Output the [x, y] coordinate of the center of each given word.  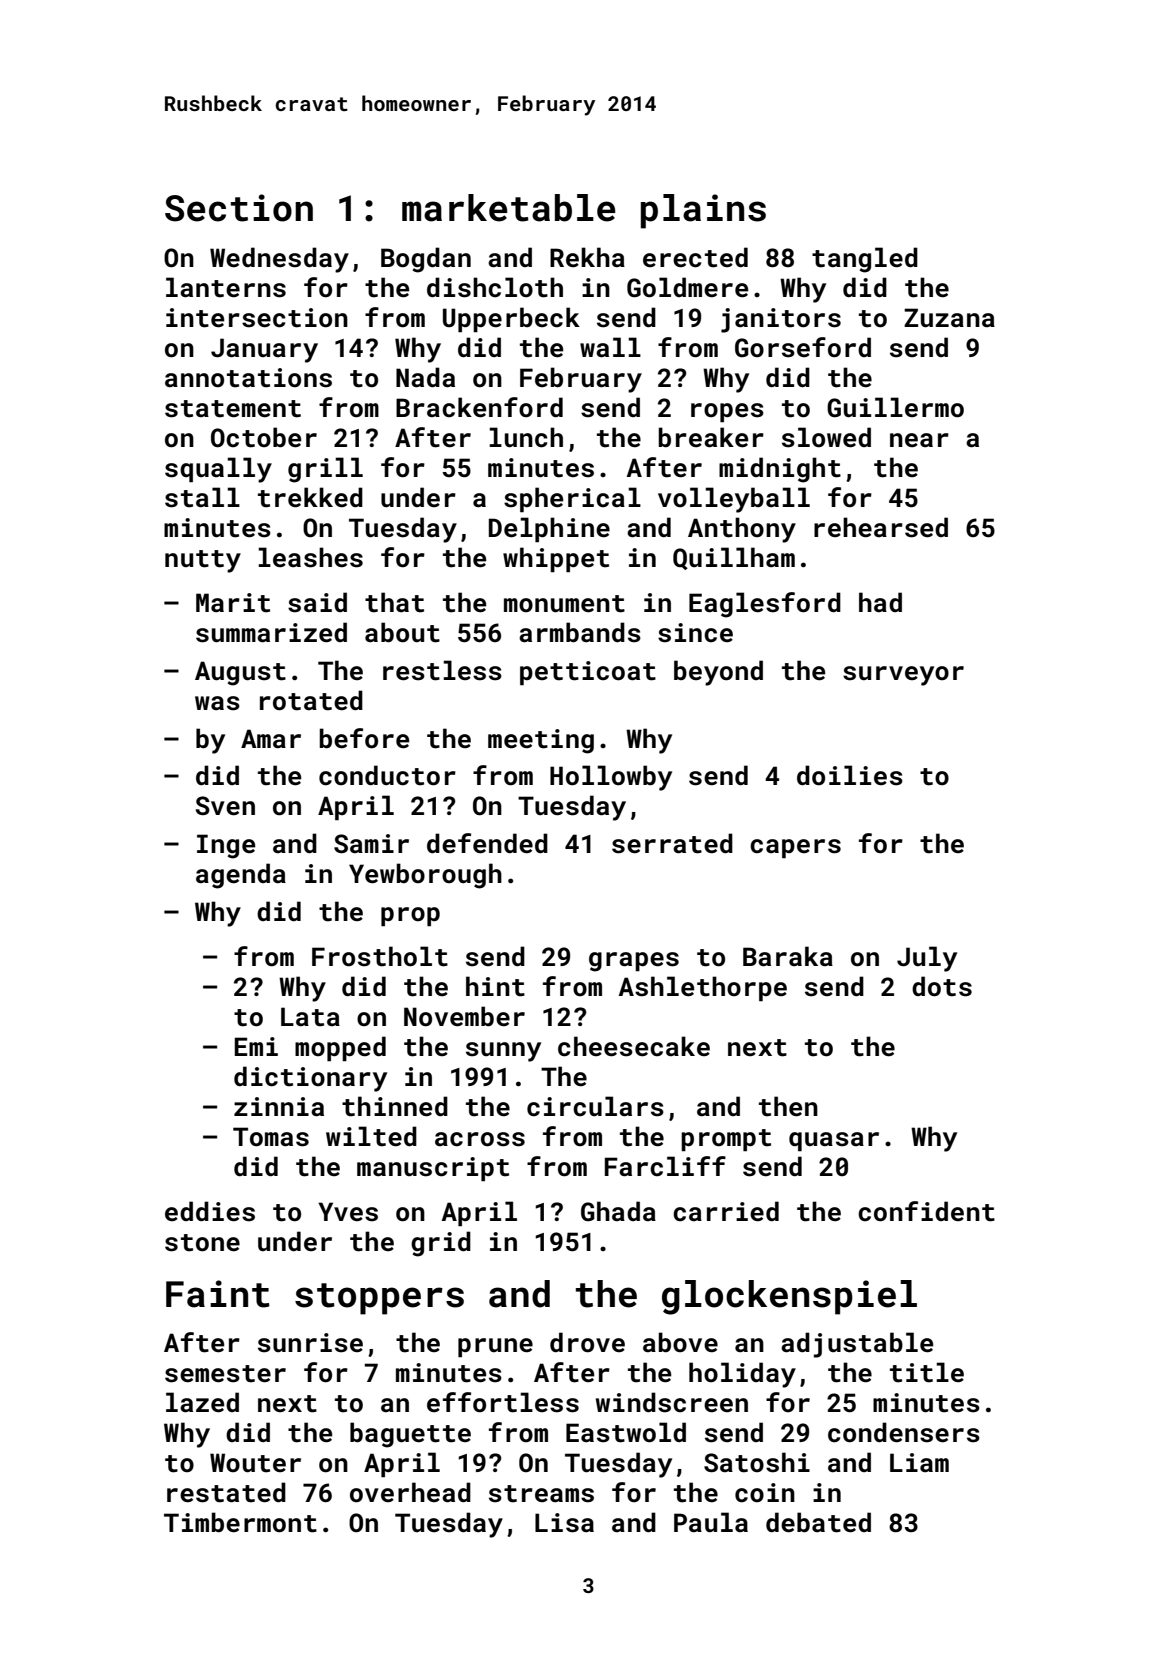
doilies [850, 775]
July [927, 959]
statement [233, 409]
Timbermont [240, 1522]
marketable [508, 208]
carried [726, 1211]
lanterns [226, 287]
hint [495, 986]
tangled [865, 260]
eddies [210, 1211]
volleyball [734, 500]
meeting [541, 741]
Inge [226, 846]
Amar [271, 738]
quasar [834, 1141]
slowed [826, 437]
